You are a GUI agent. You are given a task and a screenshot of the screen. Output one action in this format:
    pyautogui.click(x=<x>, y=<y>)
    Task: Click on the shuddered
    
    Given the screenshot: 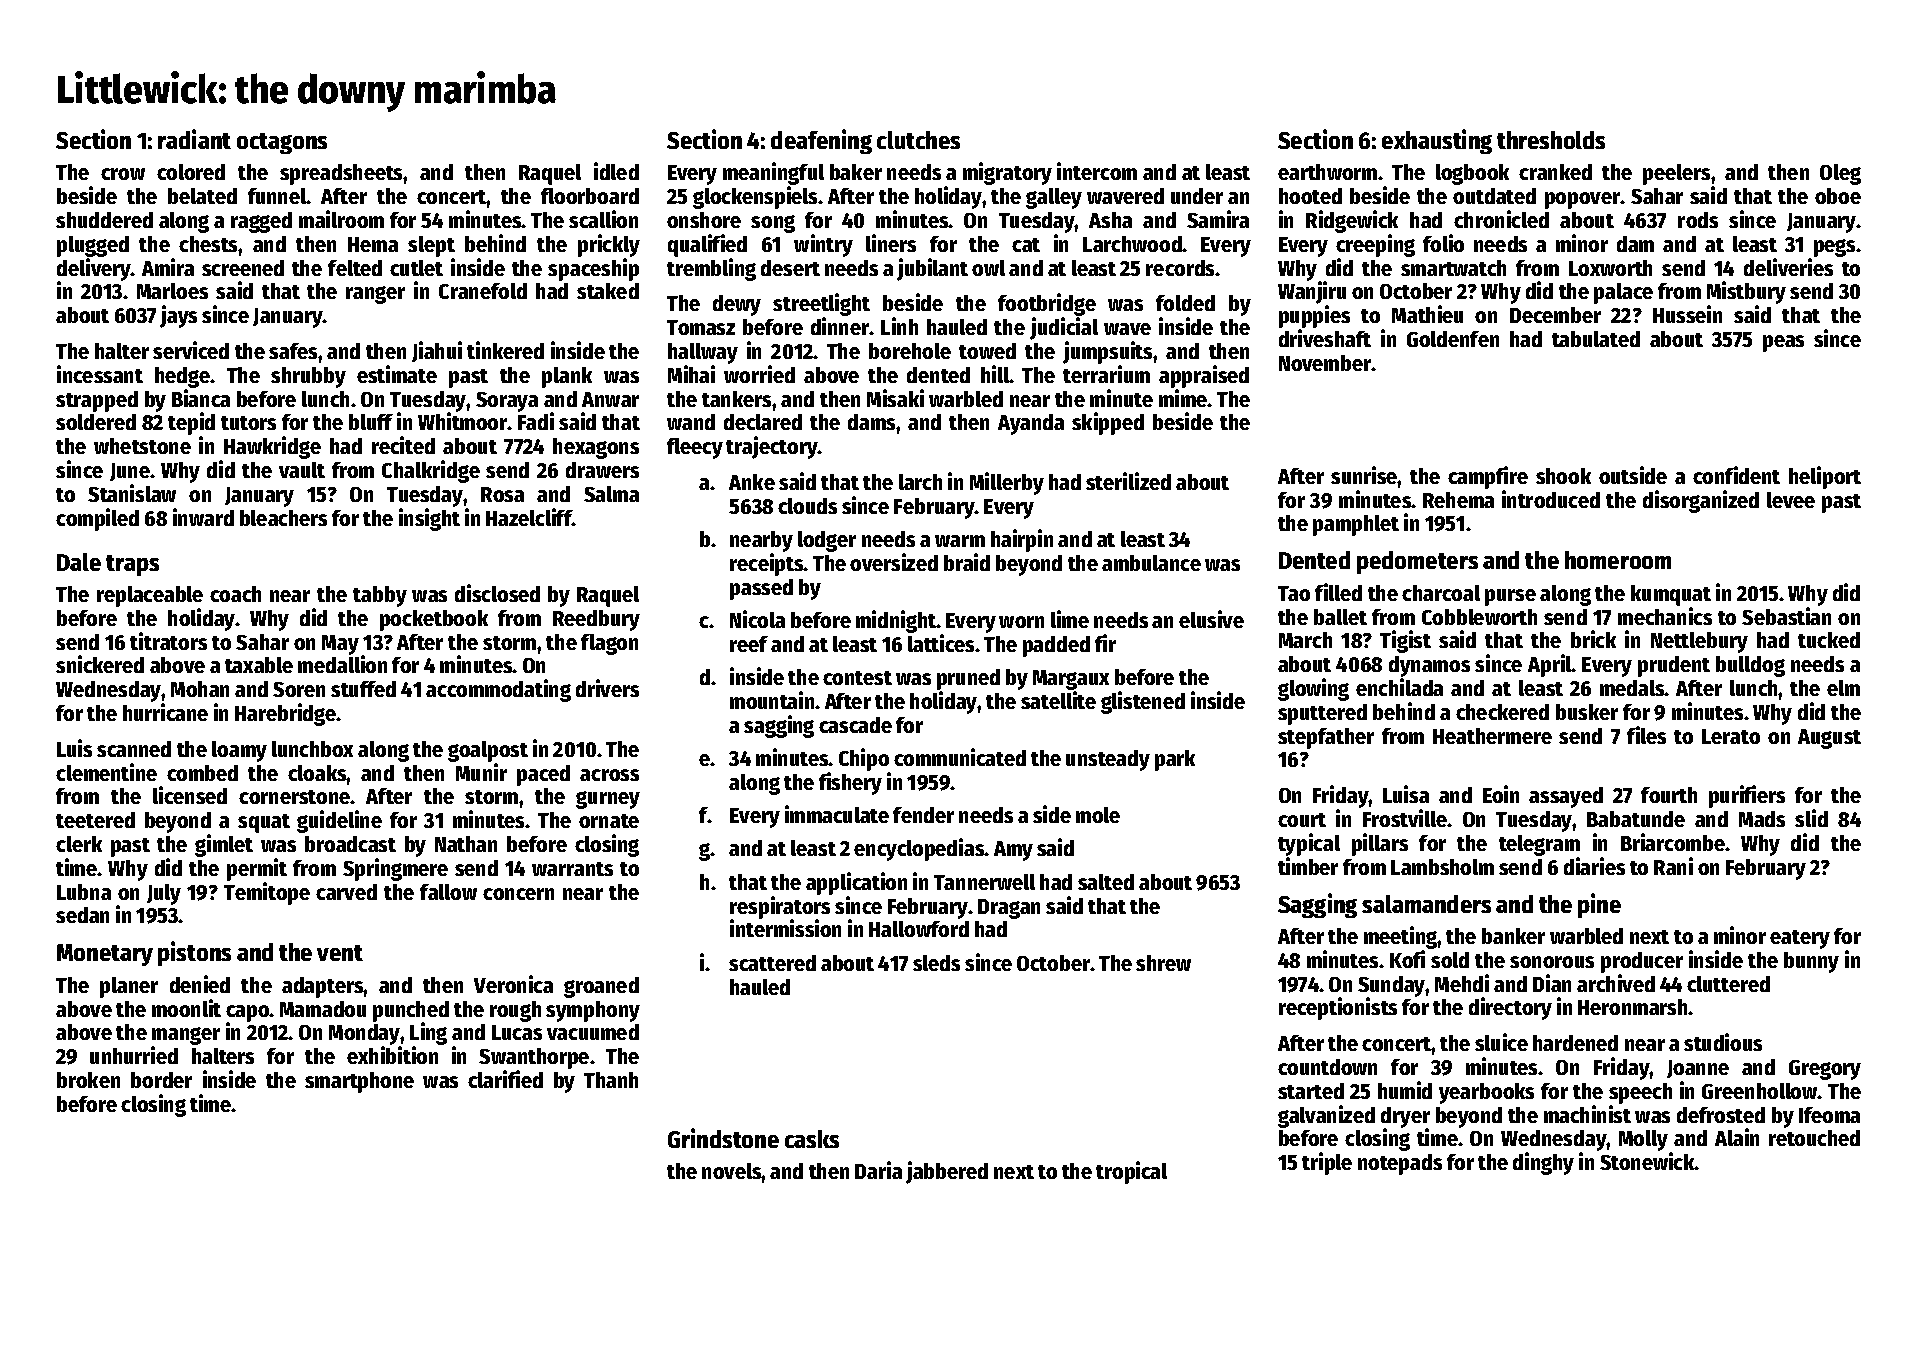 What is the action you would take?
    pyautogui.click(x=104, y=220)
